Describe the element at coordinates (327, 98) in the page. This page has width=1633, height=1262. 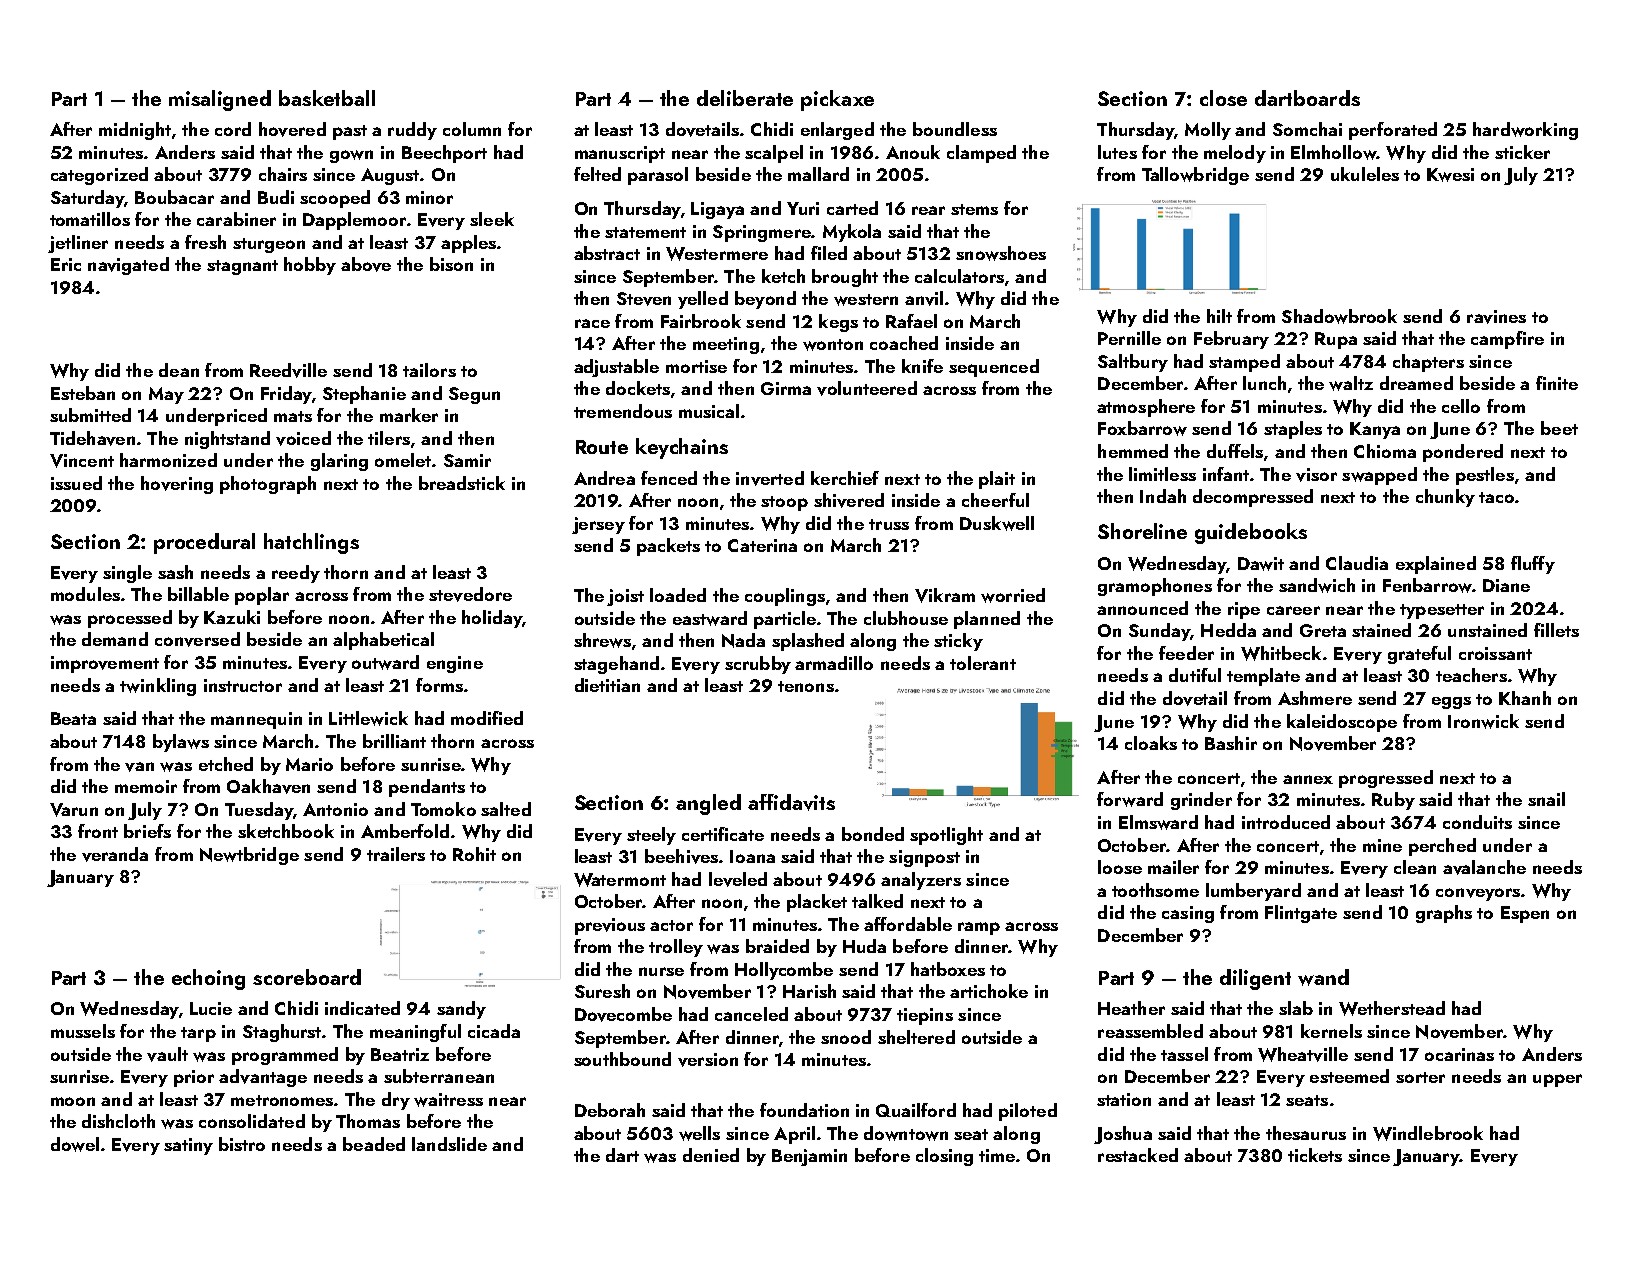
I see `basketball` at that location.
